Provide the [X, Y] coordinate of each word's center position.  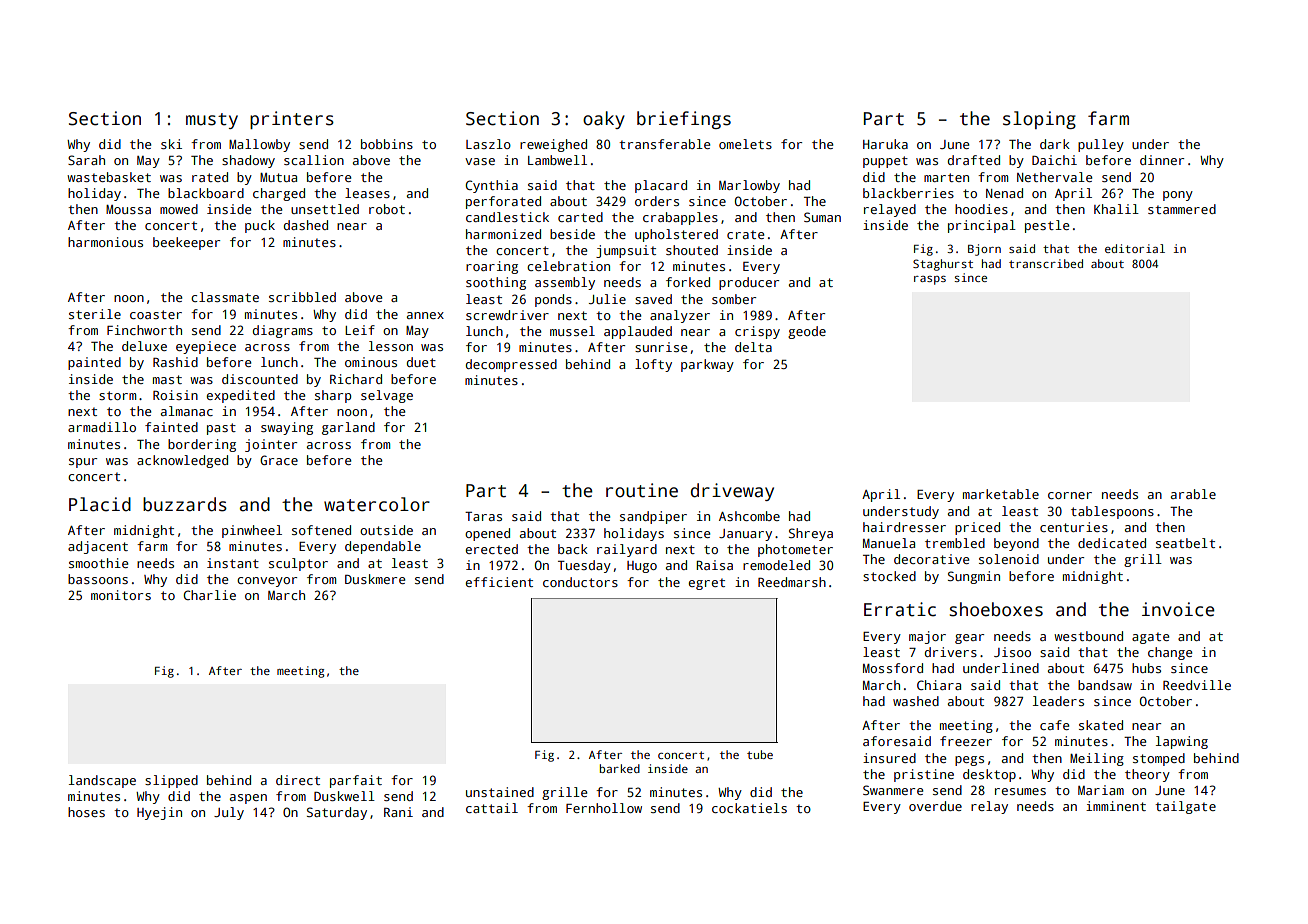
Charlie [209, 595]
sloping [1039, 120]
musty [212, 121]
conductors [580, 582]
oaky [604, 120]
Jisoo [1012, 652]
